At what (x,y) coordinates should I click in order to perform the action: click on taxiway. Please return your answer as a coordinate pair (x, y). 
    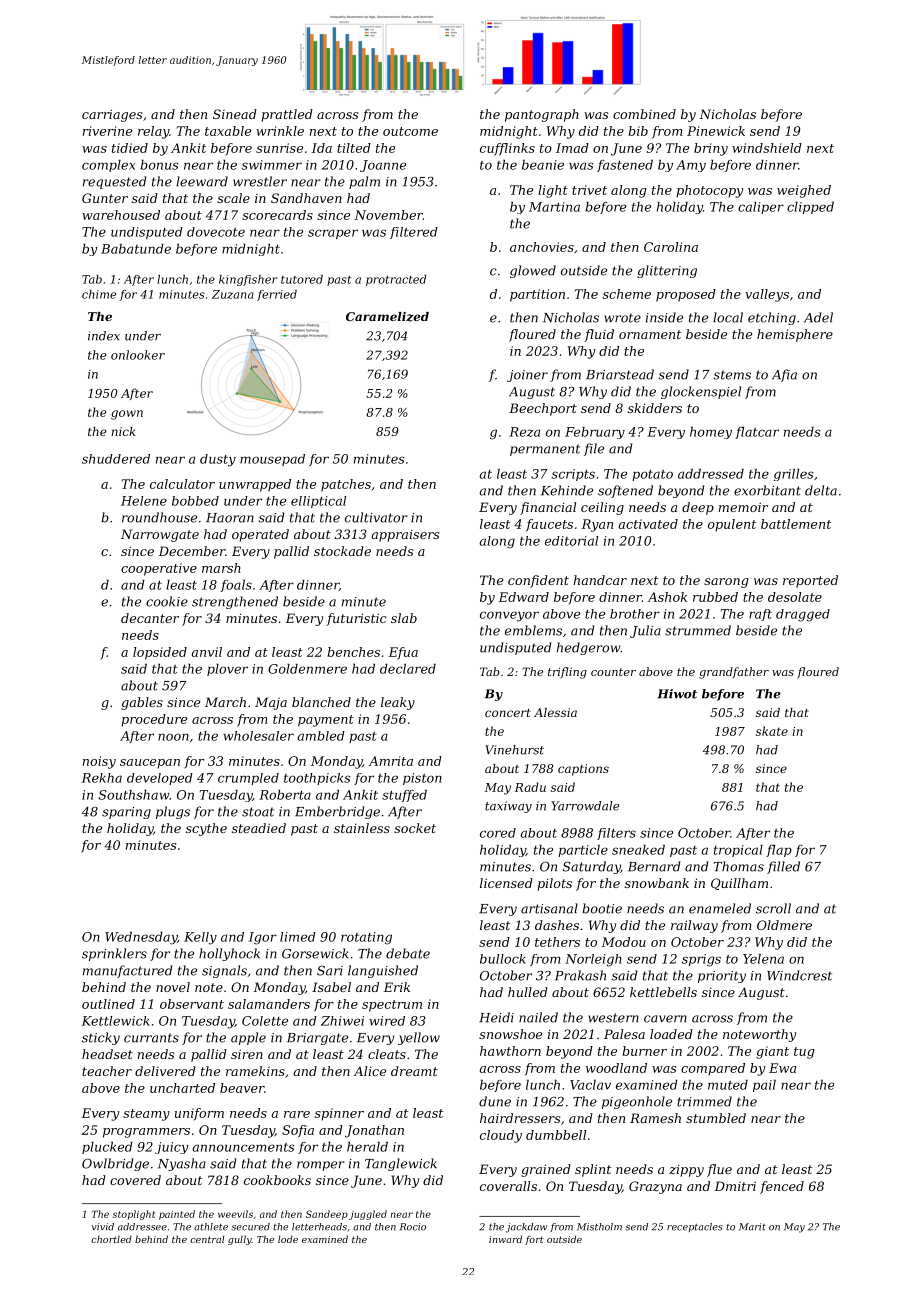
    Looking at the image, I should click on (508, 807).
